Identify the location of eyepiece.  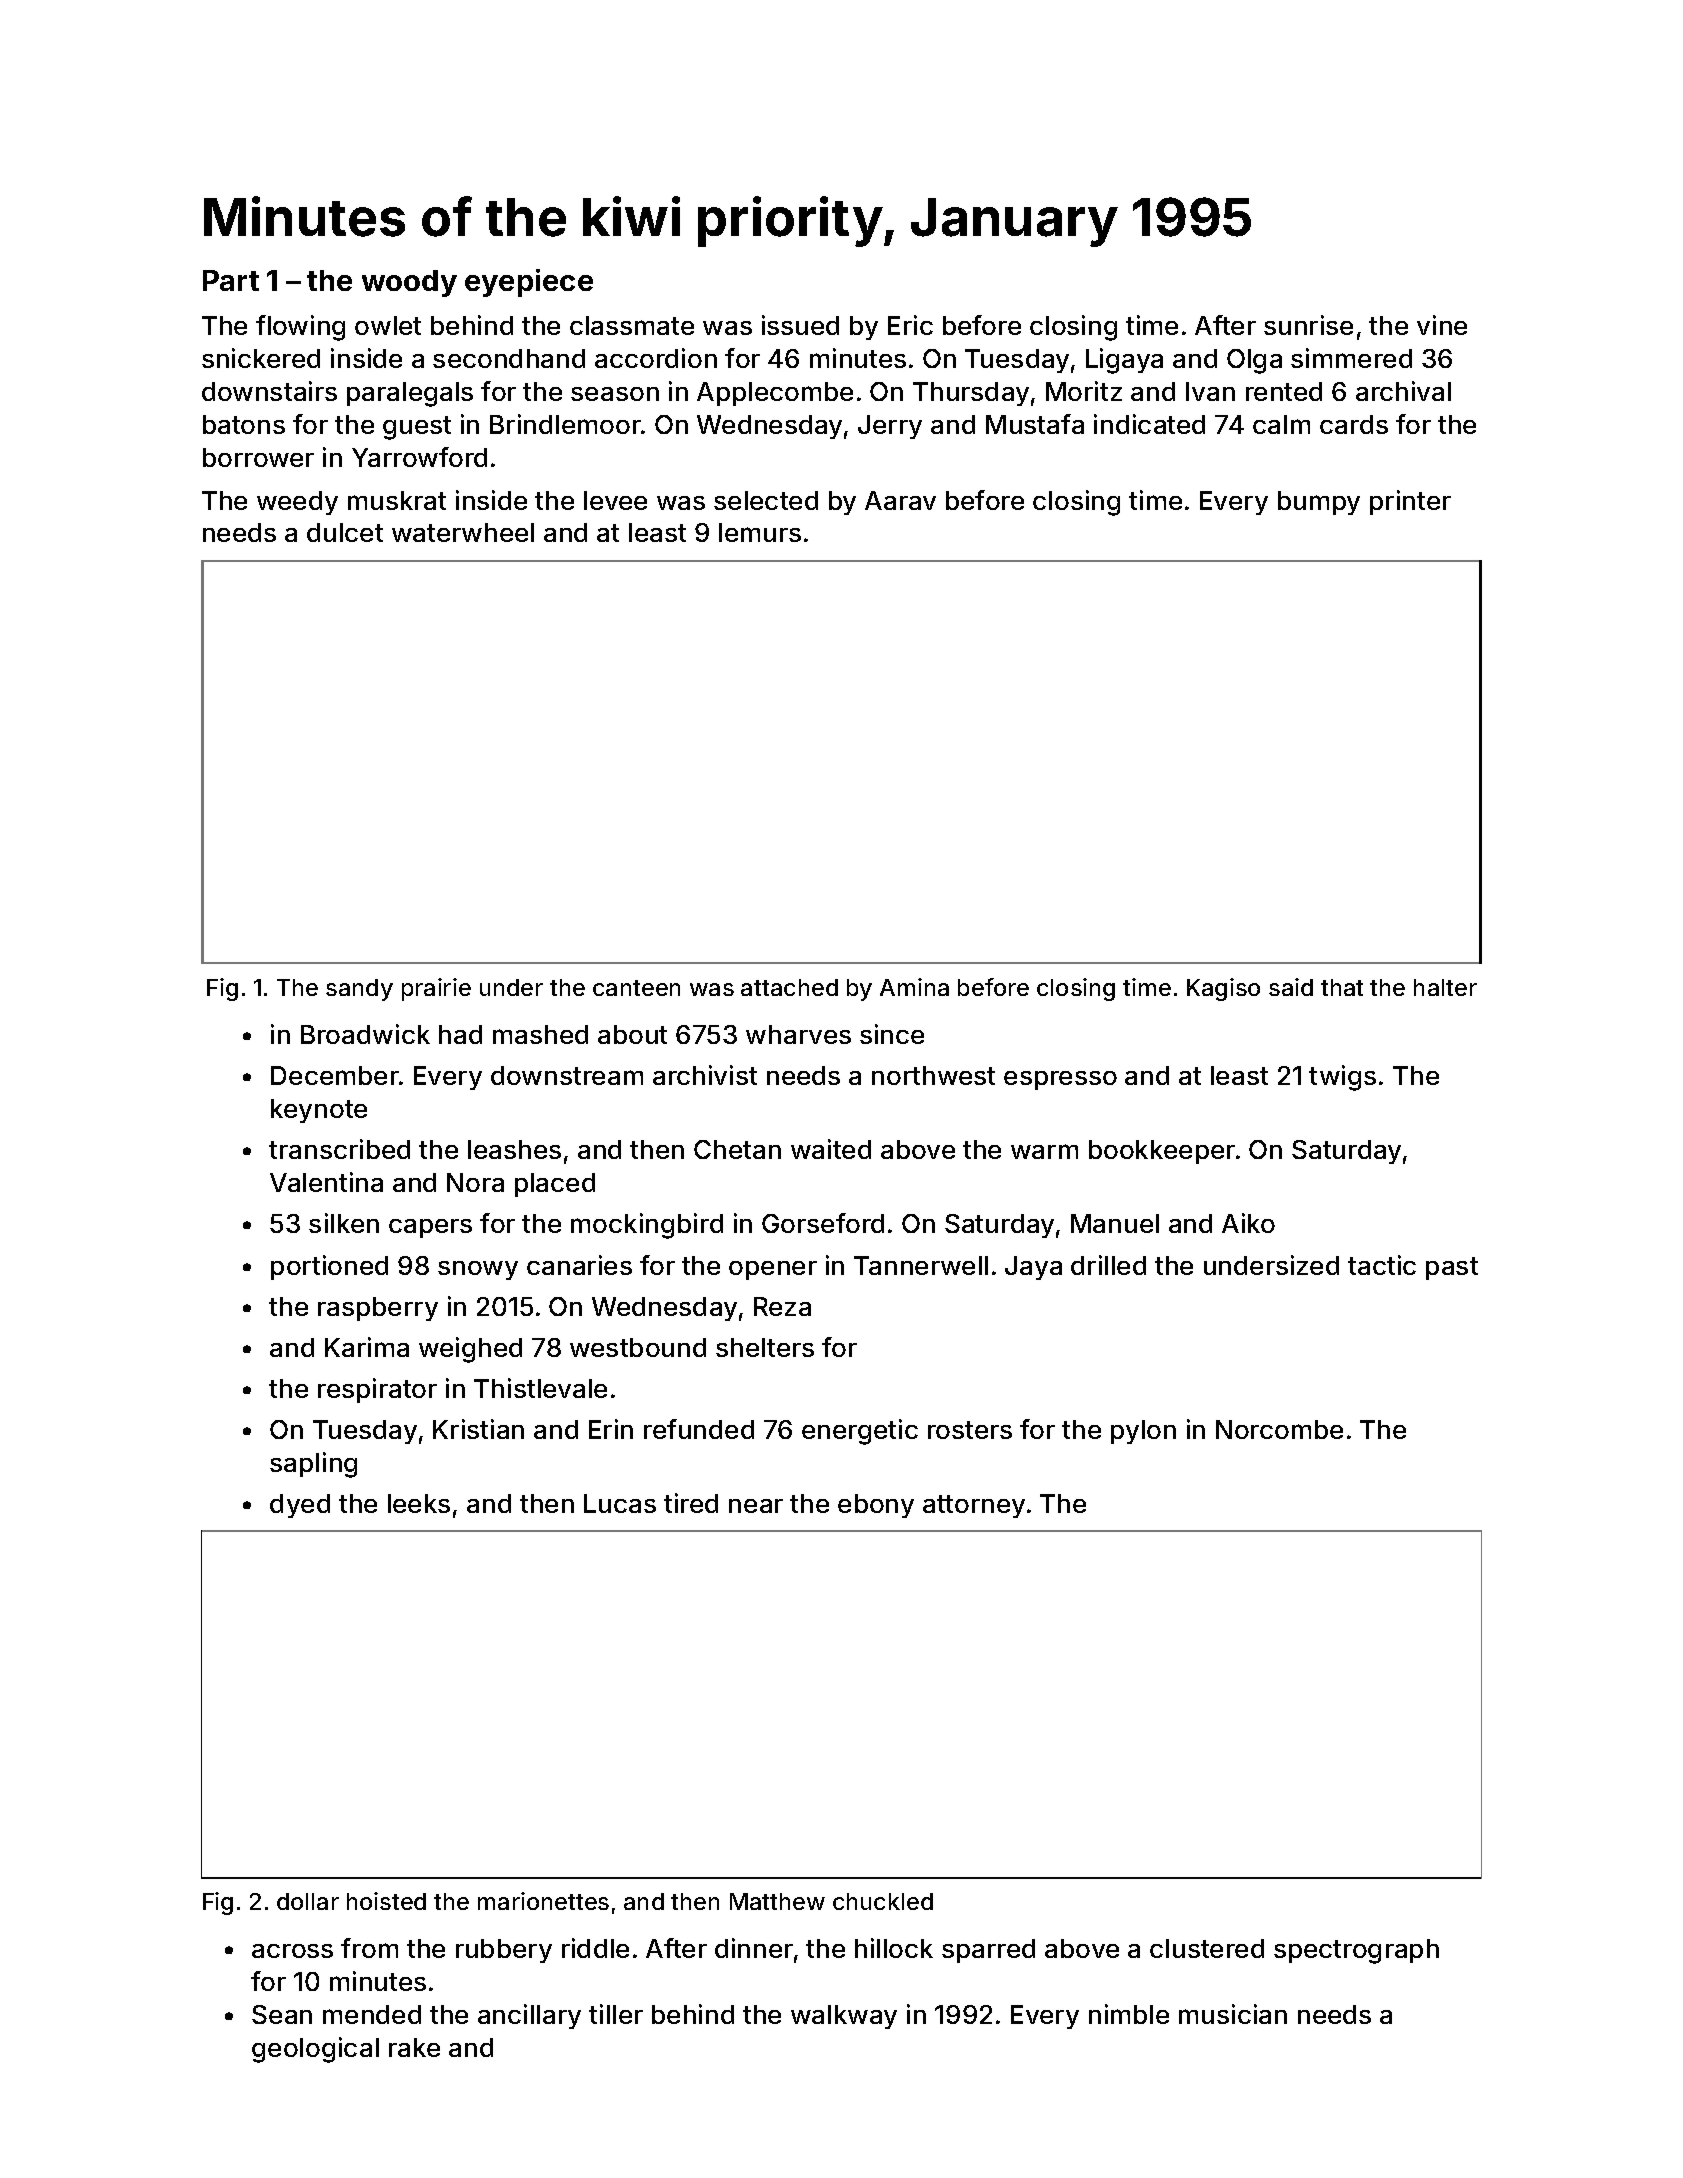
(529, 283).
